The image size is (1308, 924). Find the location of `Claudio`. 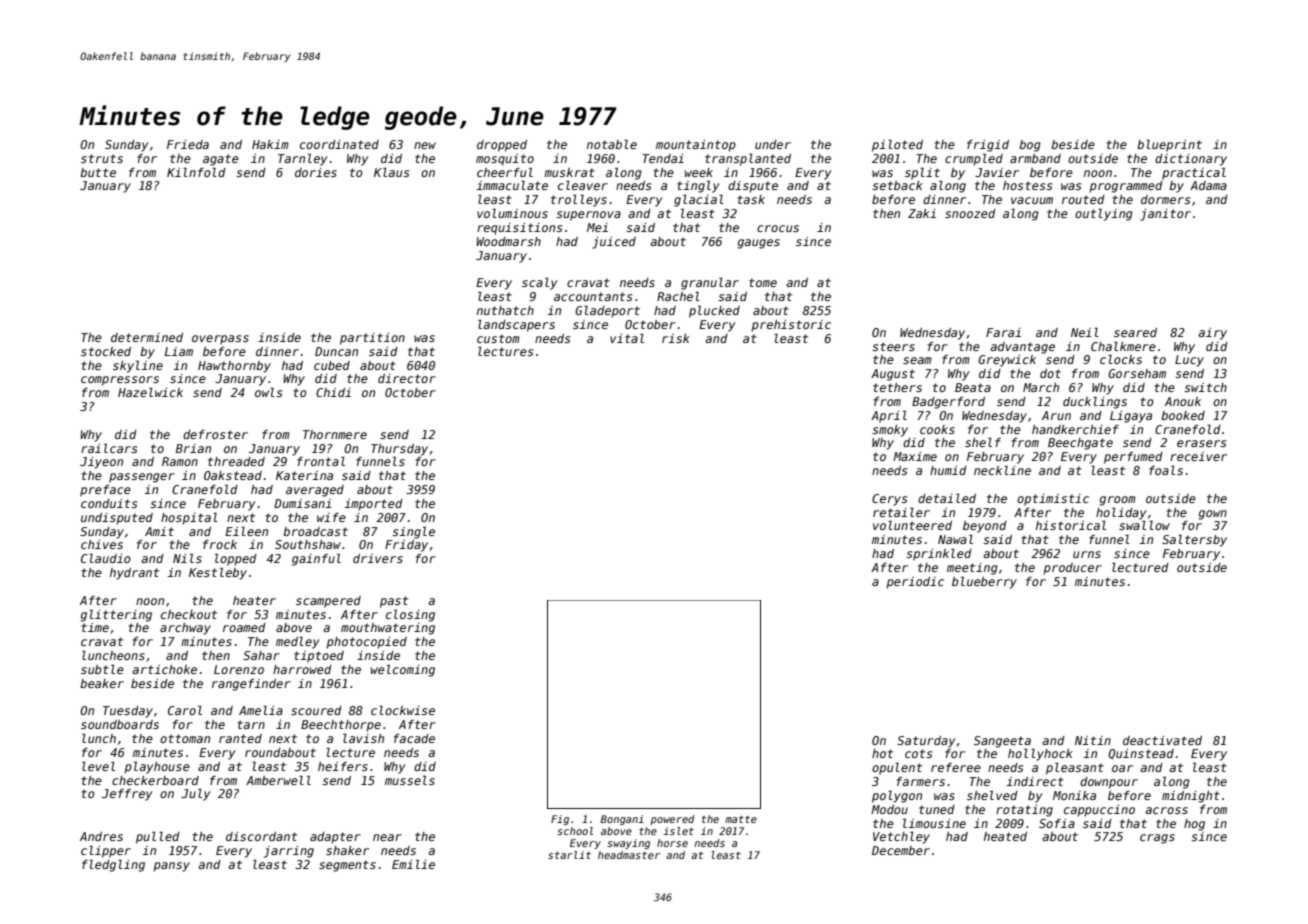

Claudio is located at coordinates (106, 558).
